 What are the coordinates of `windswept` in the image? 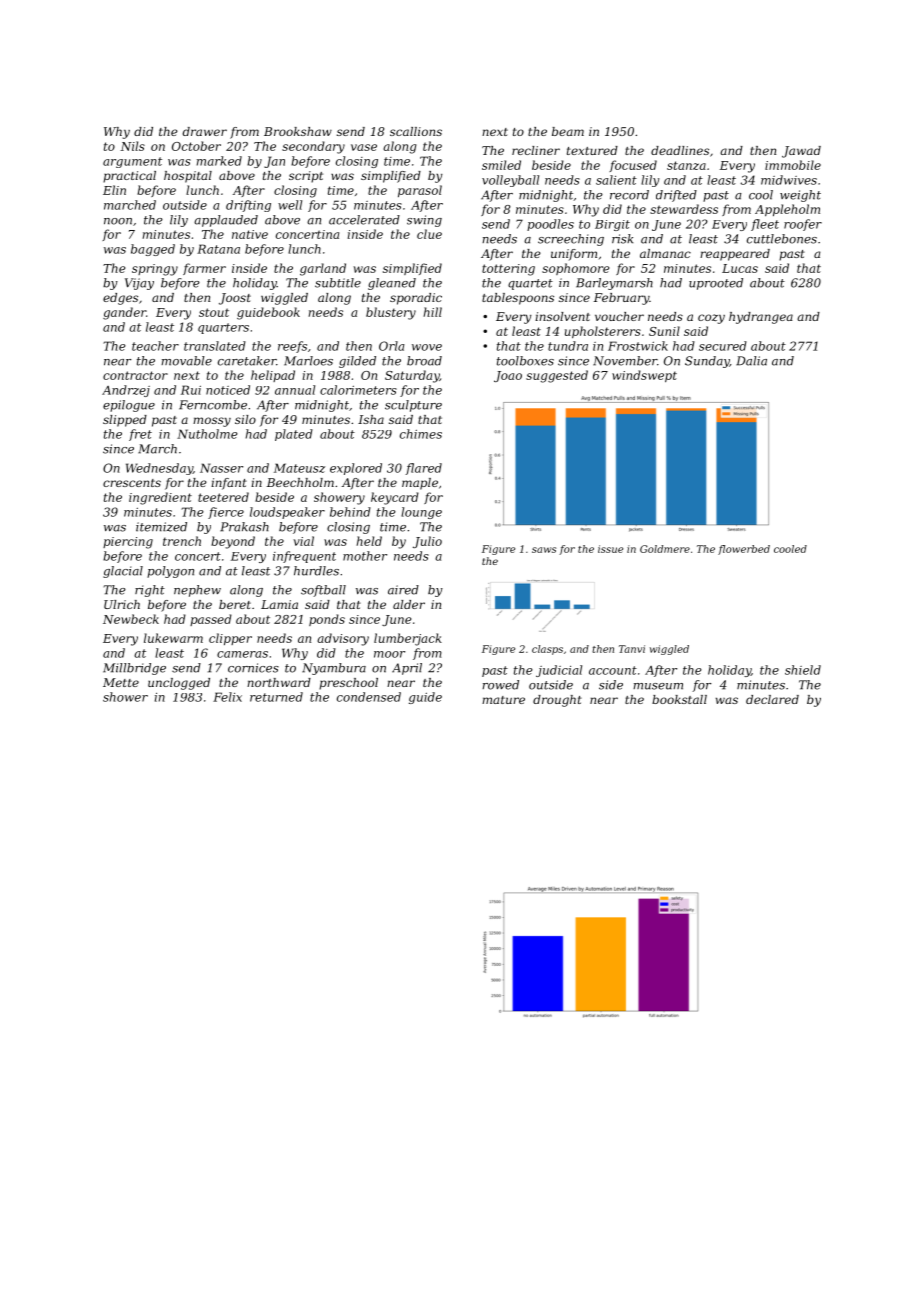 It's located at (644, 376).
